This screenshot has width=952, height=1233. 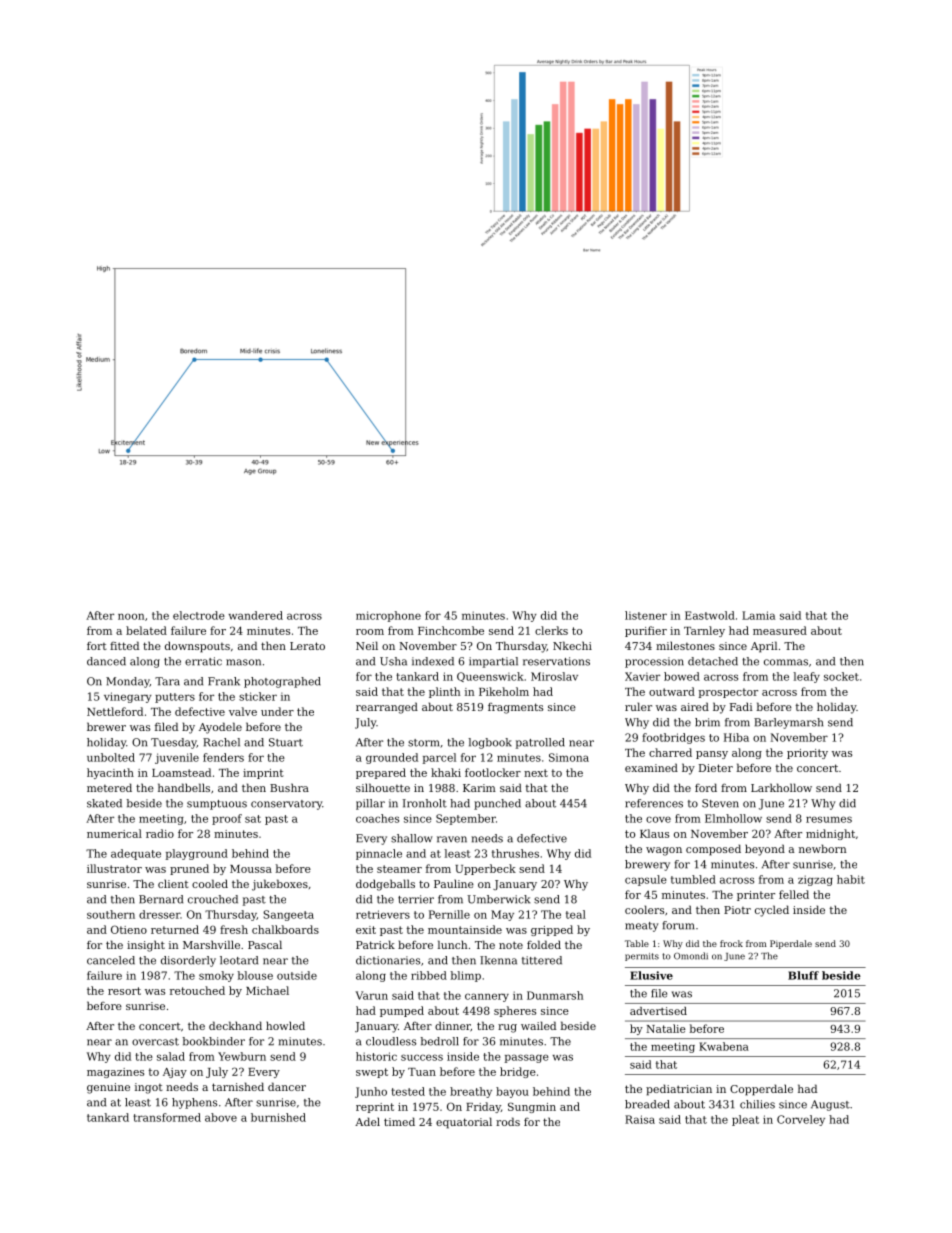 I want to click on skated, so click(x=104, y=803).
